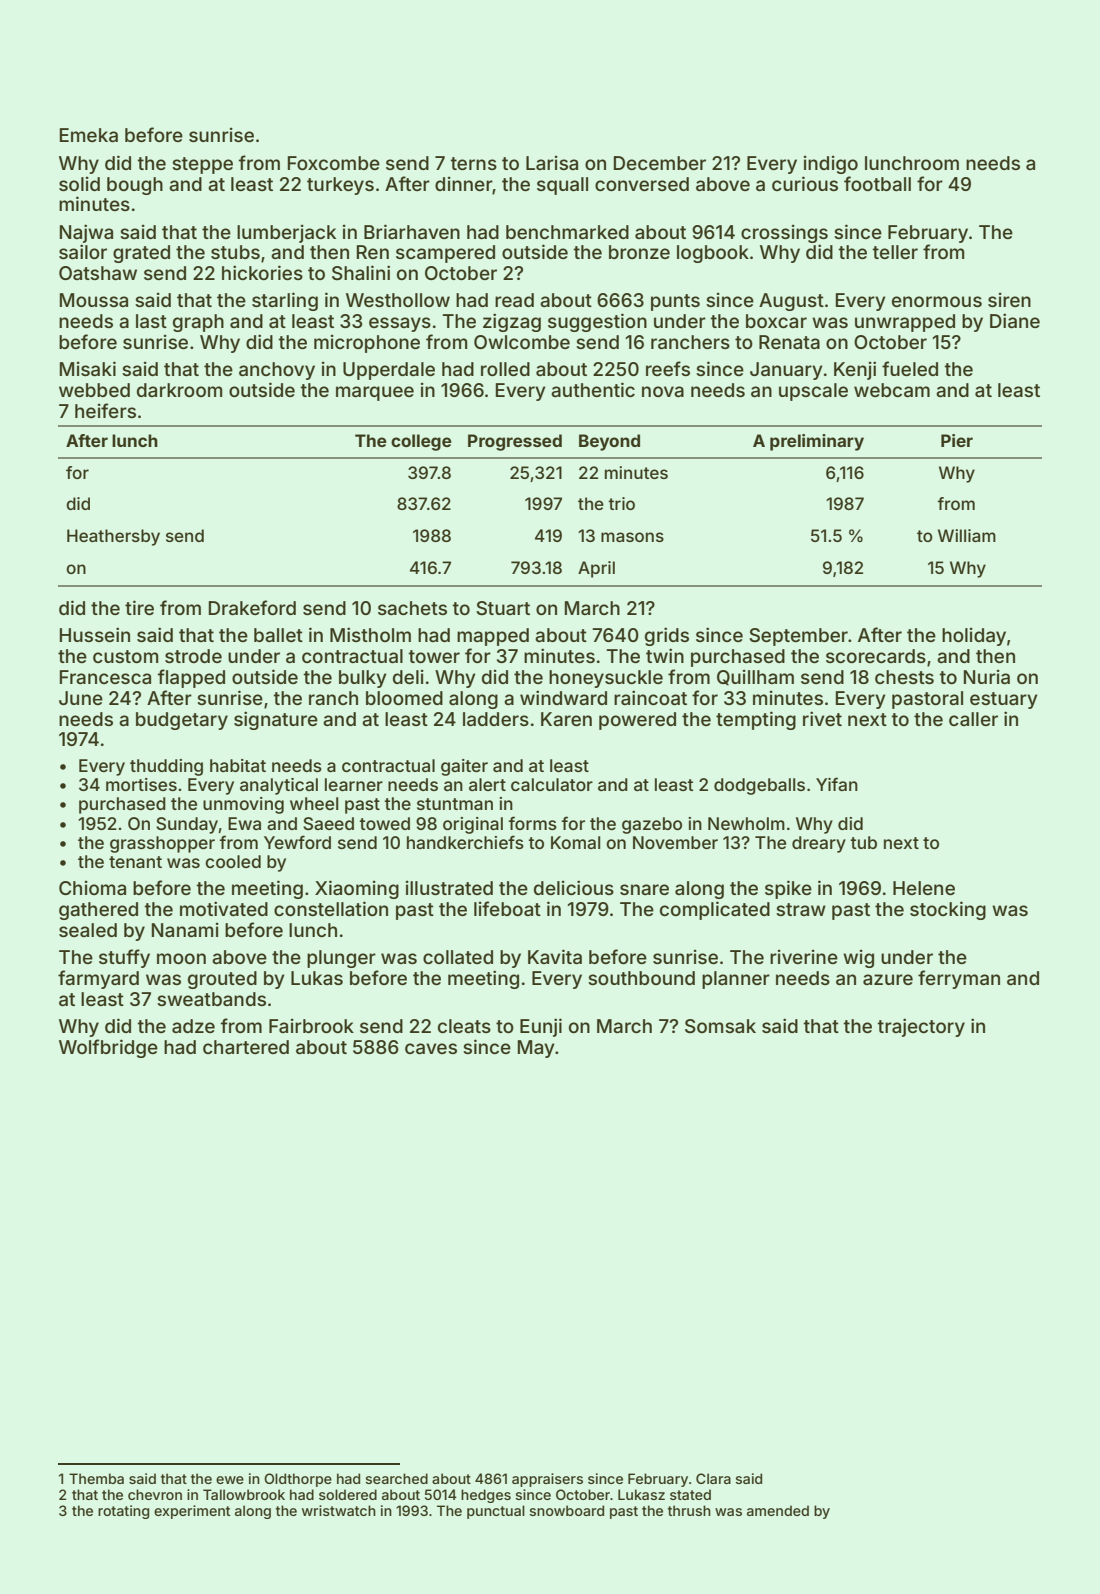 The width and height of the page is (1100, 1594). Describe the element at coordinates (937, 301) in the page. I see `enormous` at that location.
